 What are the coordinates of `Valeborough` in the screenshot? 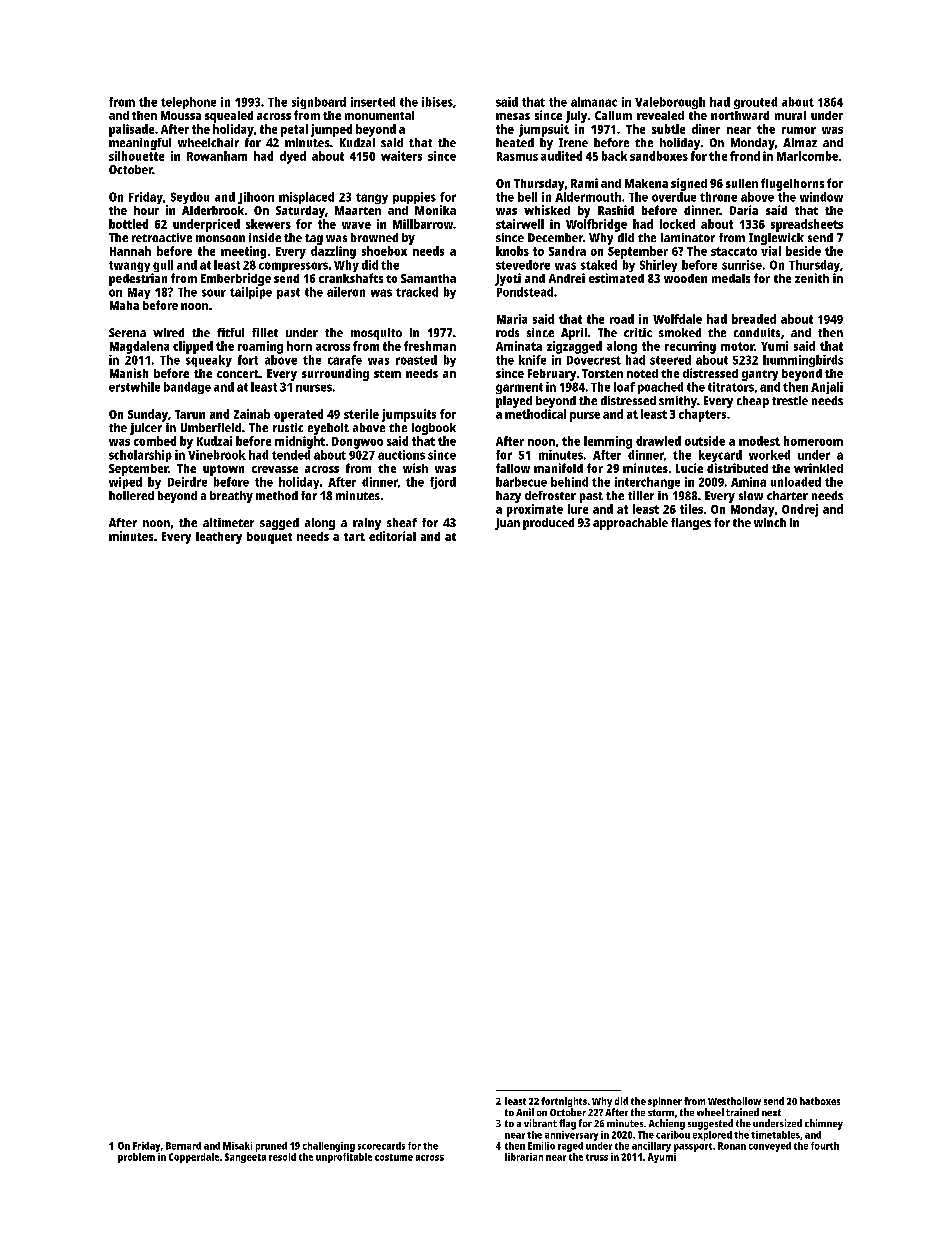 It's located at (670, 103).
